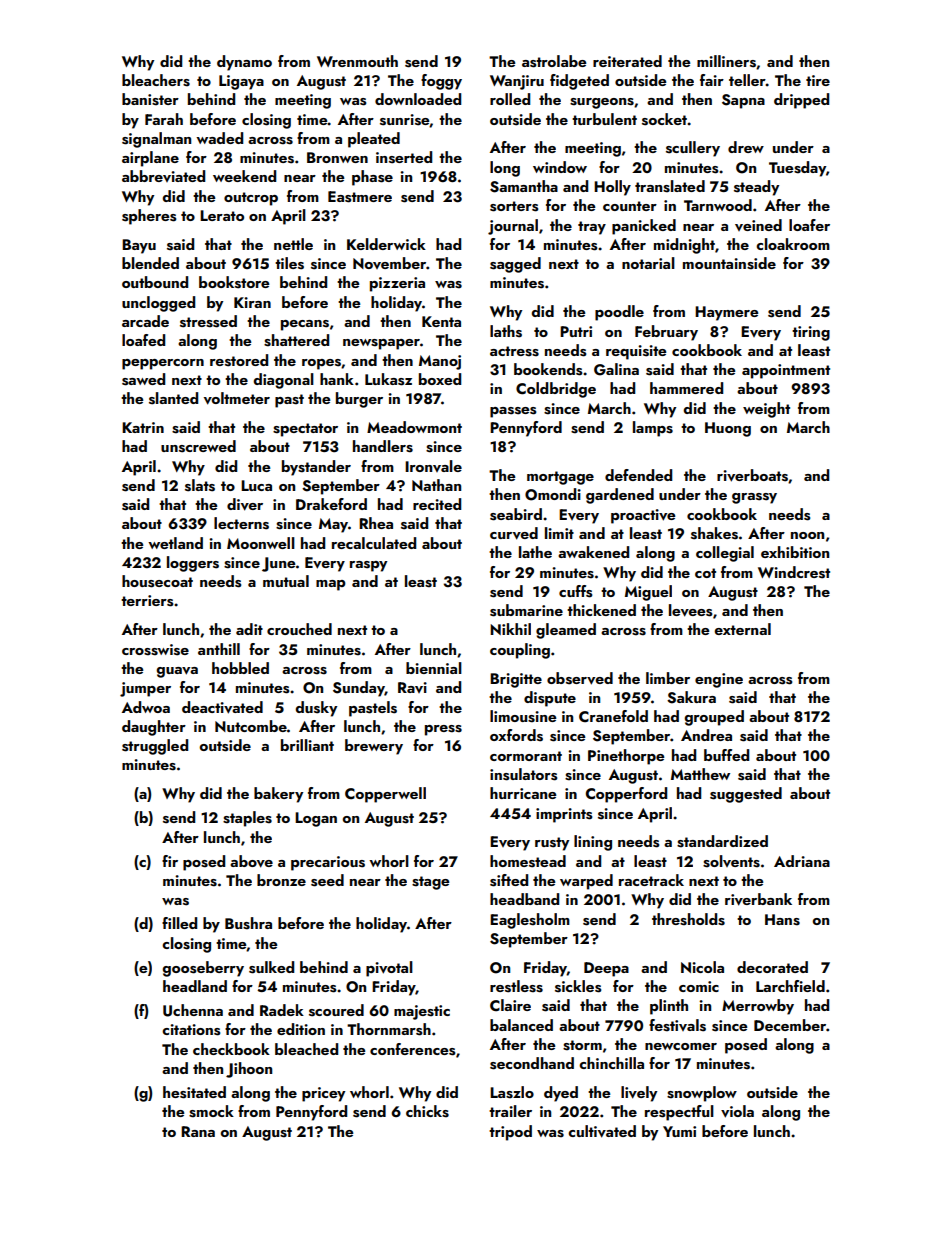 Image resolution: width=952 pixels, height=1233 pixels. I want to click on unscrewed, so click(198, 446).
